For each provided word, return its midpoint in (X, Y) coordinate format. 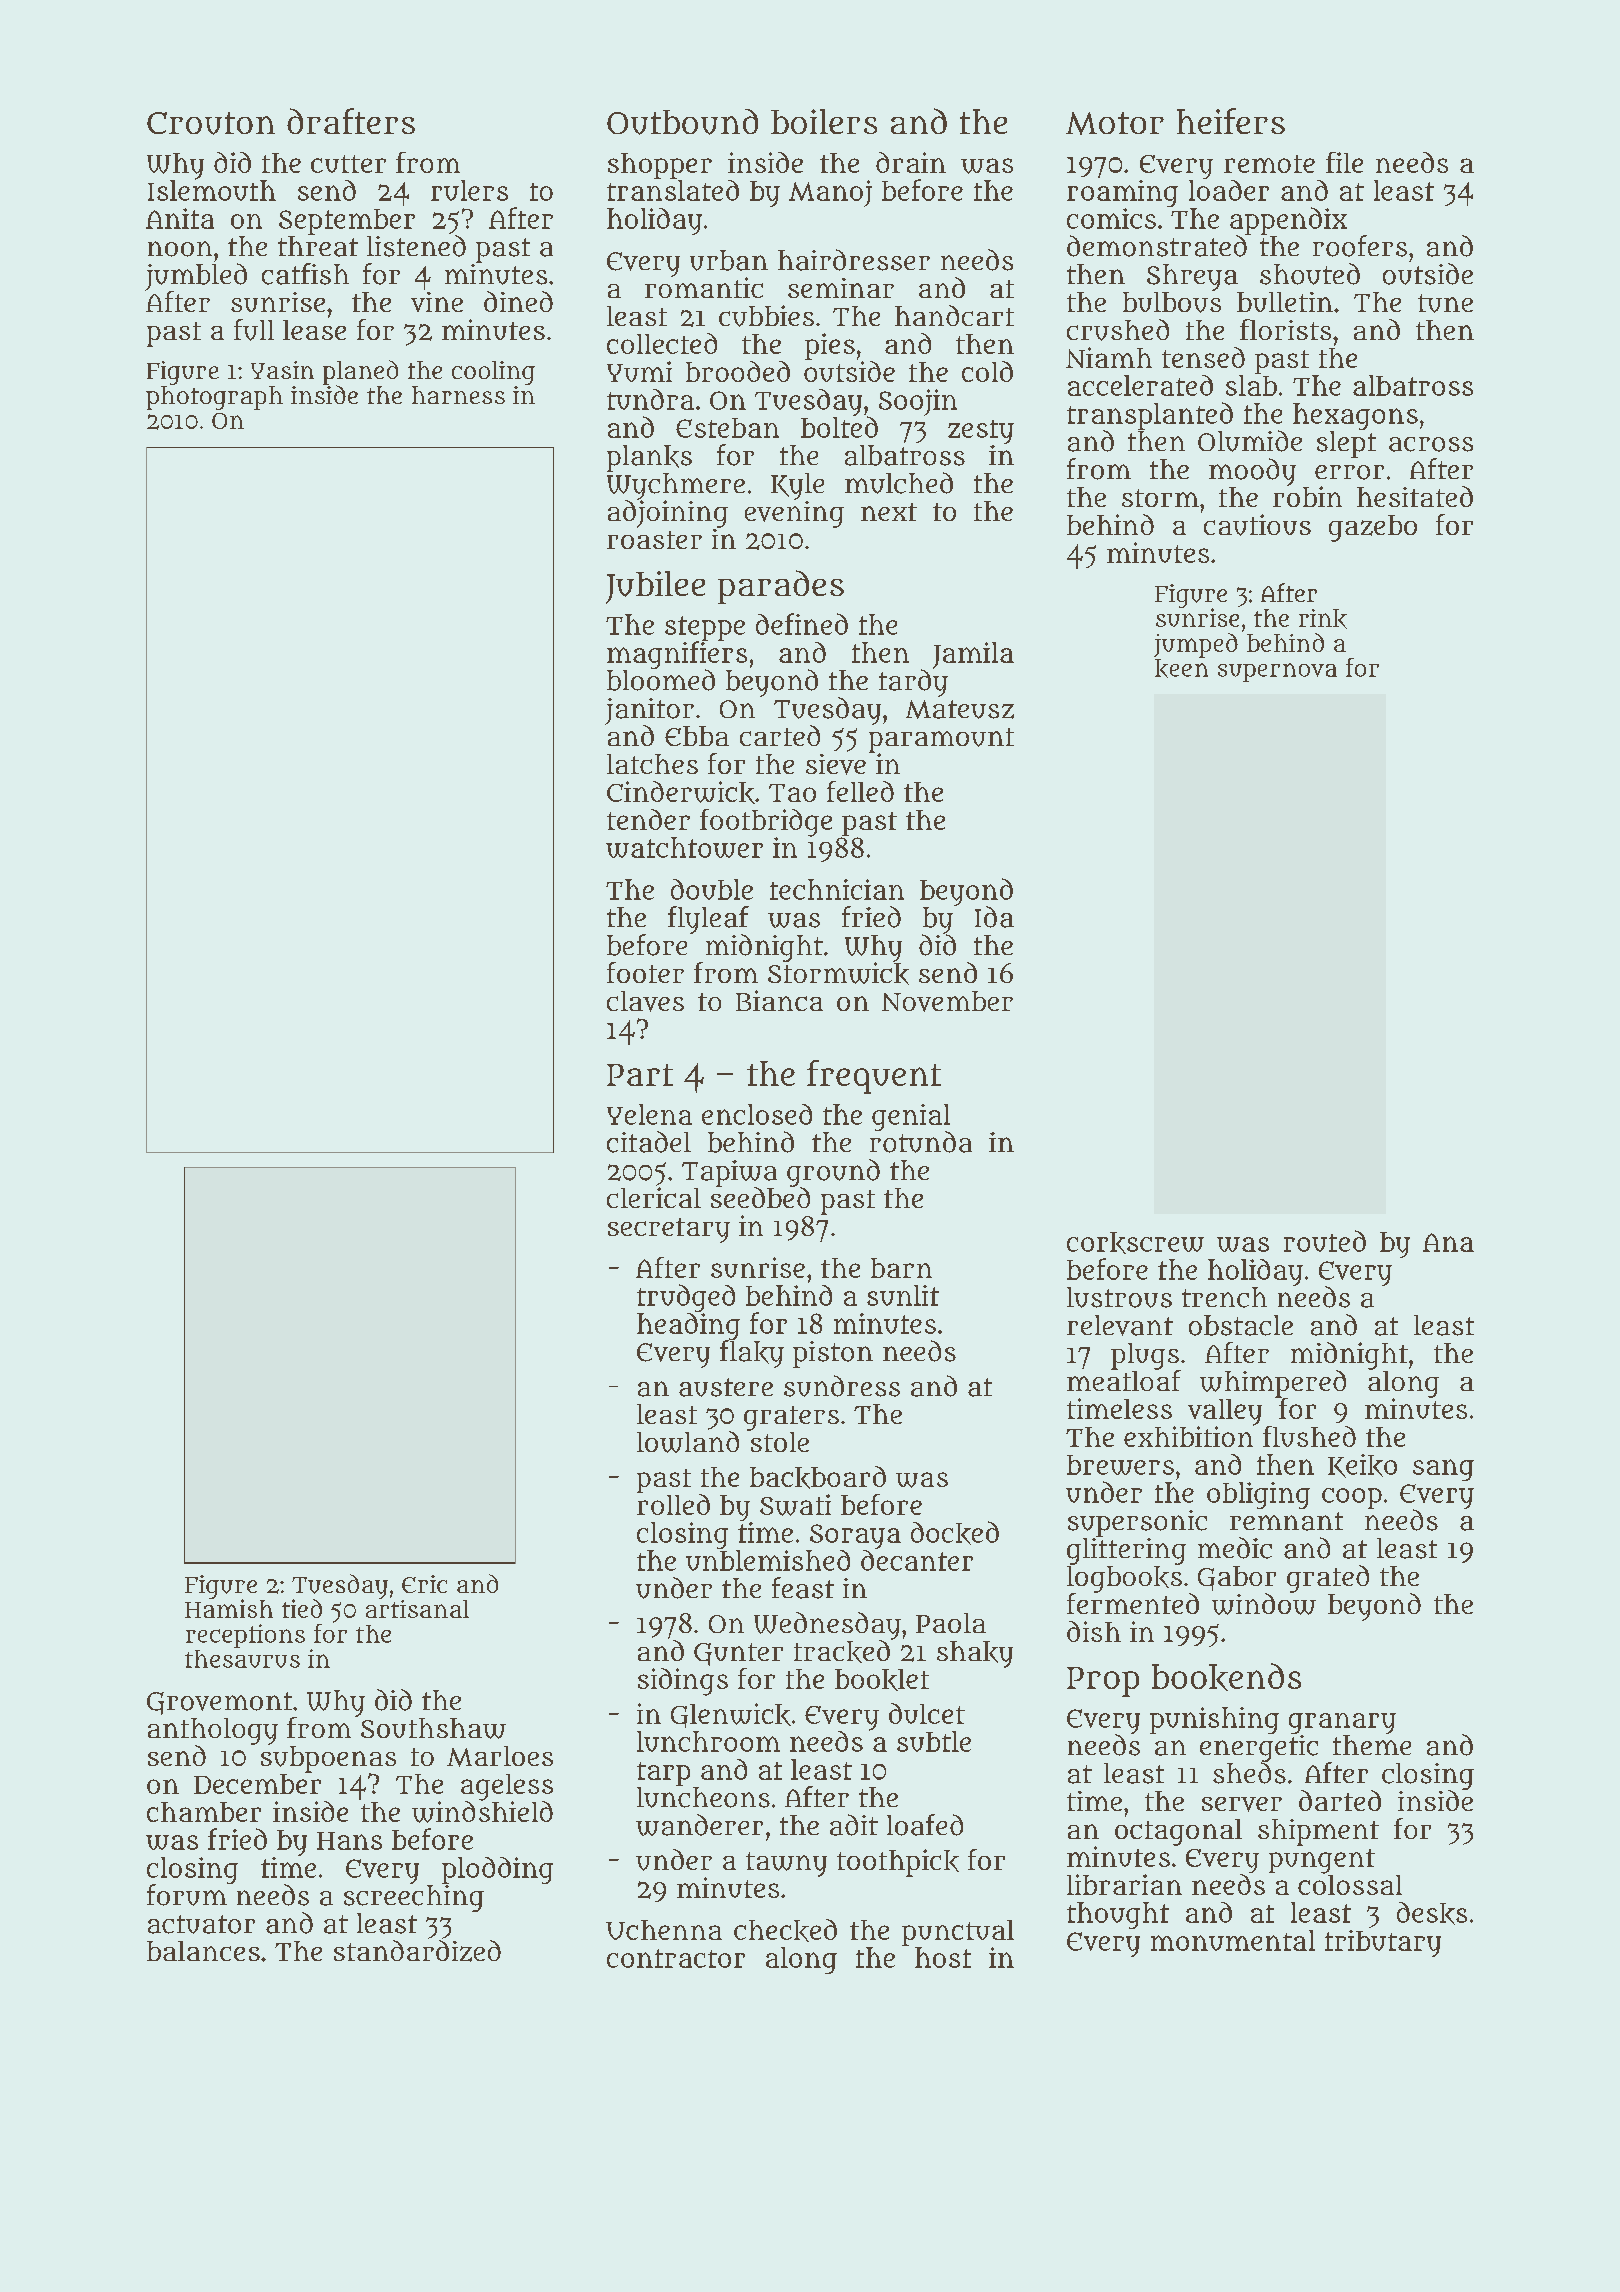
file (1344, 162)
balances (203, 1951)
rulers (469, 190)
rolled (673, 1504)
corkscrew (1135, 1243)
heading (688, 1326)
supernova (1277, 672)
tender (648, 819)
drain (911, 162)
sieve (836, 764)
